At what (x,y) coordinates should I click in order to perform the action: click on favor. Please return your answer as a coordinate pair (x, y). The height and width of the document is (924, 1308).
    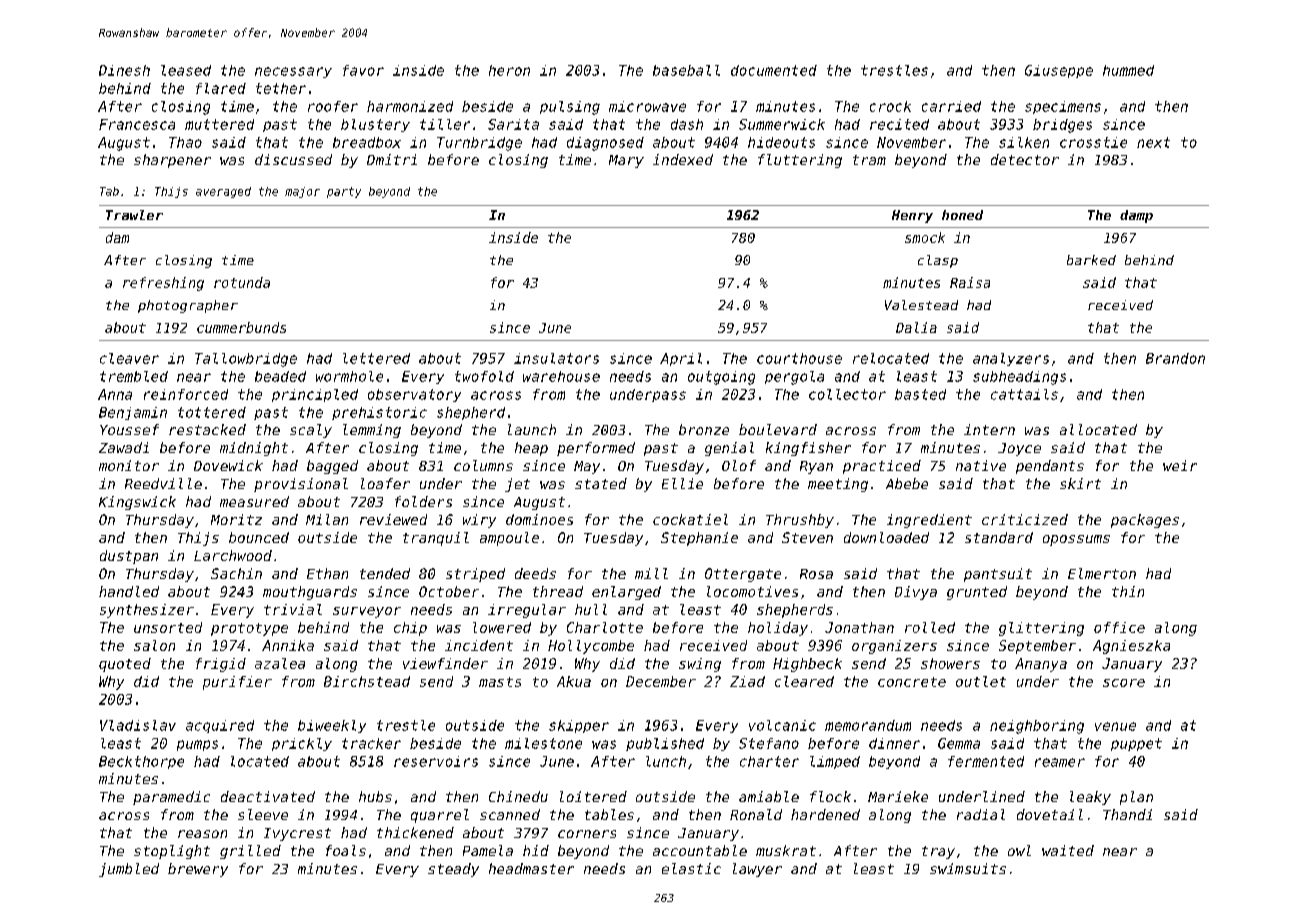
    Looking at the image, I should click on (363, 70).
